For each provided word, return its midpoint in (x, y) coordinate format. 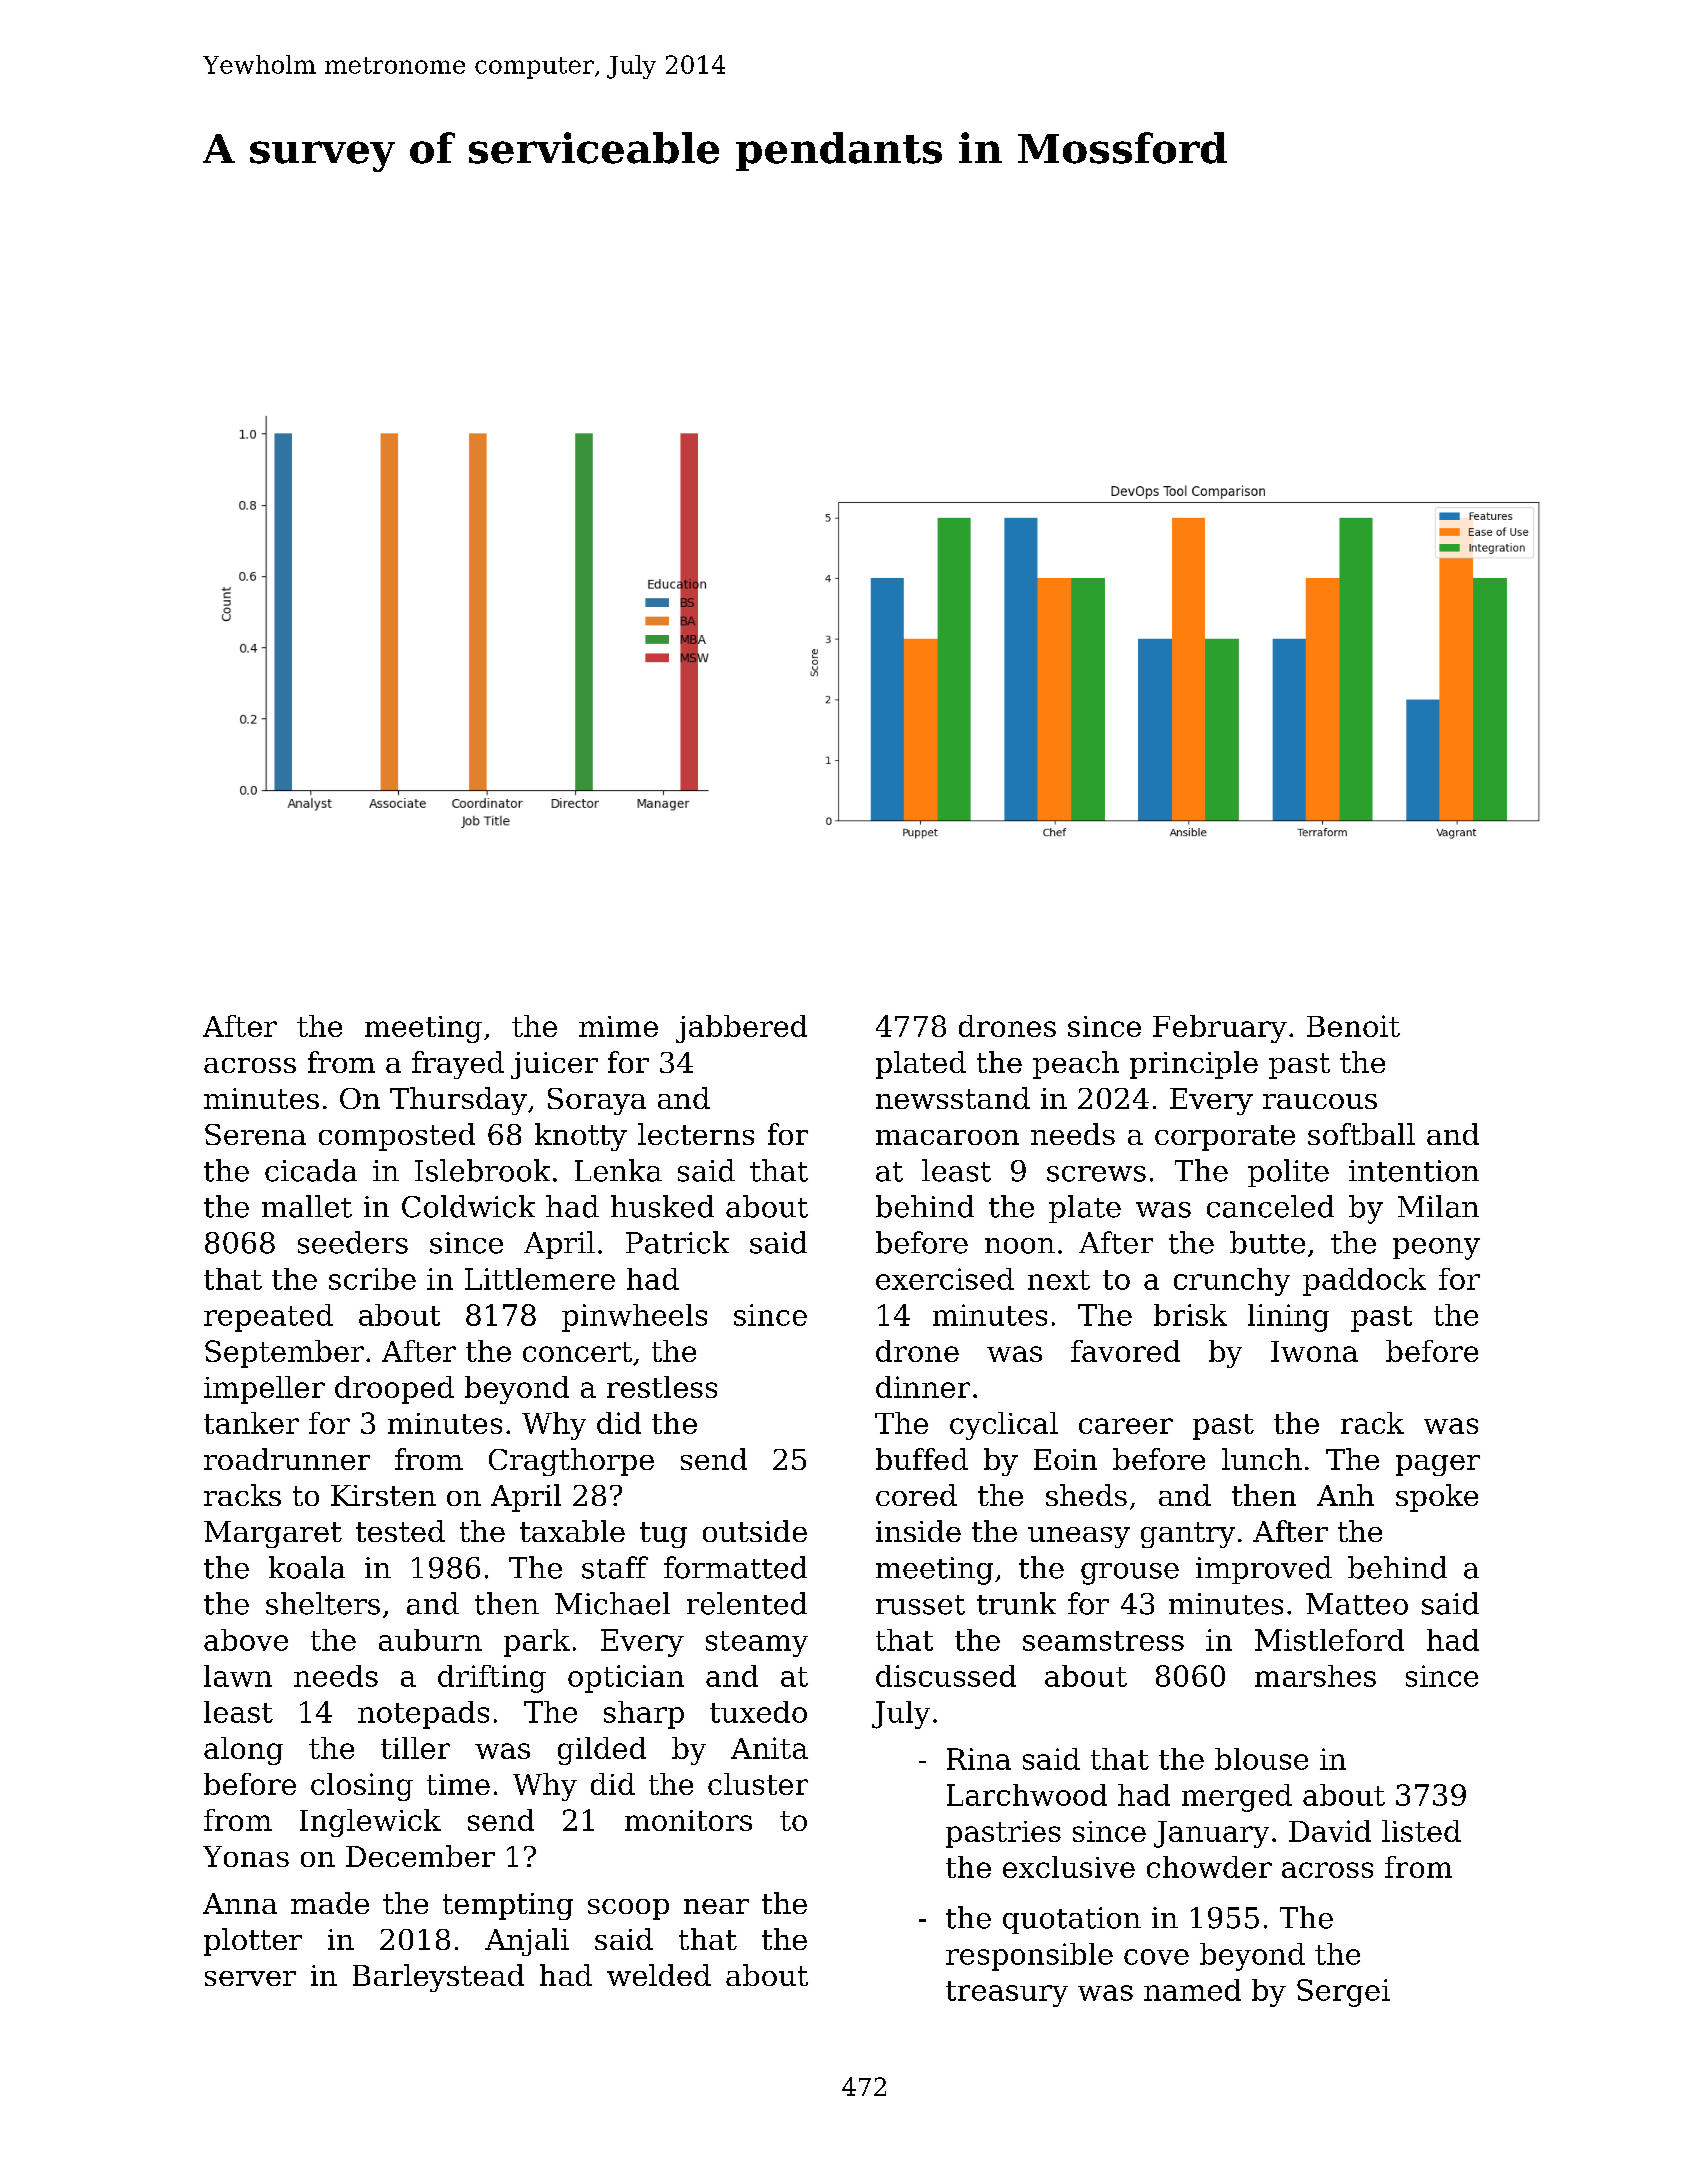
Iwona (1314, 1351)
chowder (1209, 1867)
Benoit (1353, 1026)
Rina (979, 1759)
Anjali (527, 1942)
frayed (458, 1065)
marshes (1315, 1676)
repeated (268, 1318)
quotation (1072, 1920)
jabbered (741, 1029)
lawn (238, 1676)
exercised (945, 1279)
